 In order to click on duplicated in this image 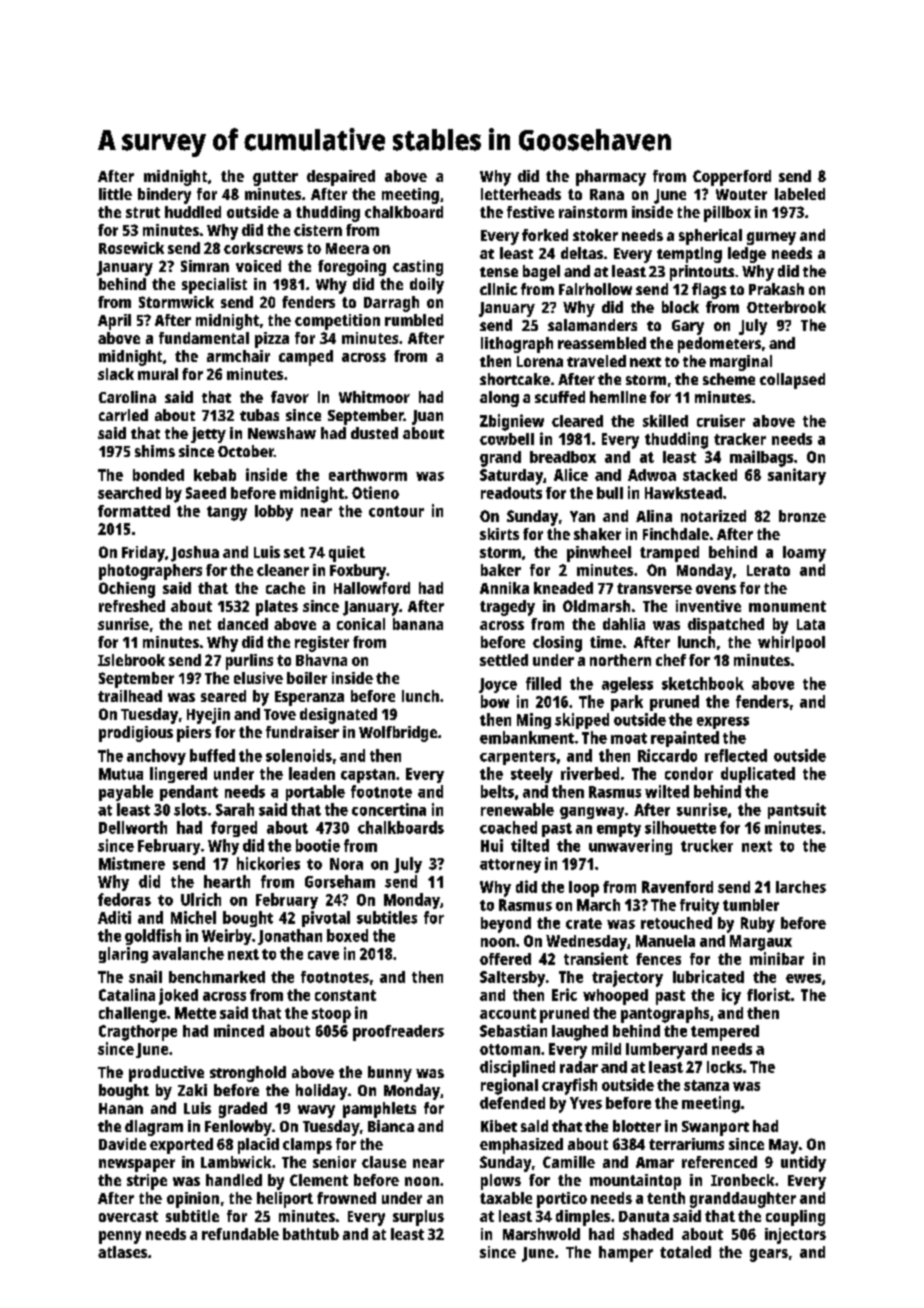, I will do `click(758, 775)`.
